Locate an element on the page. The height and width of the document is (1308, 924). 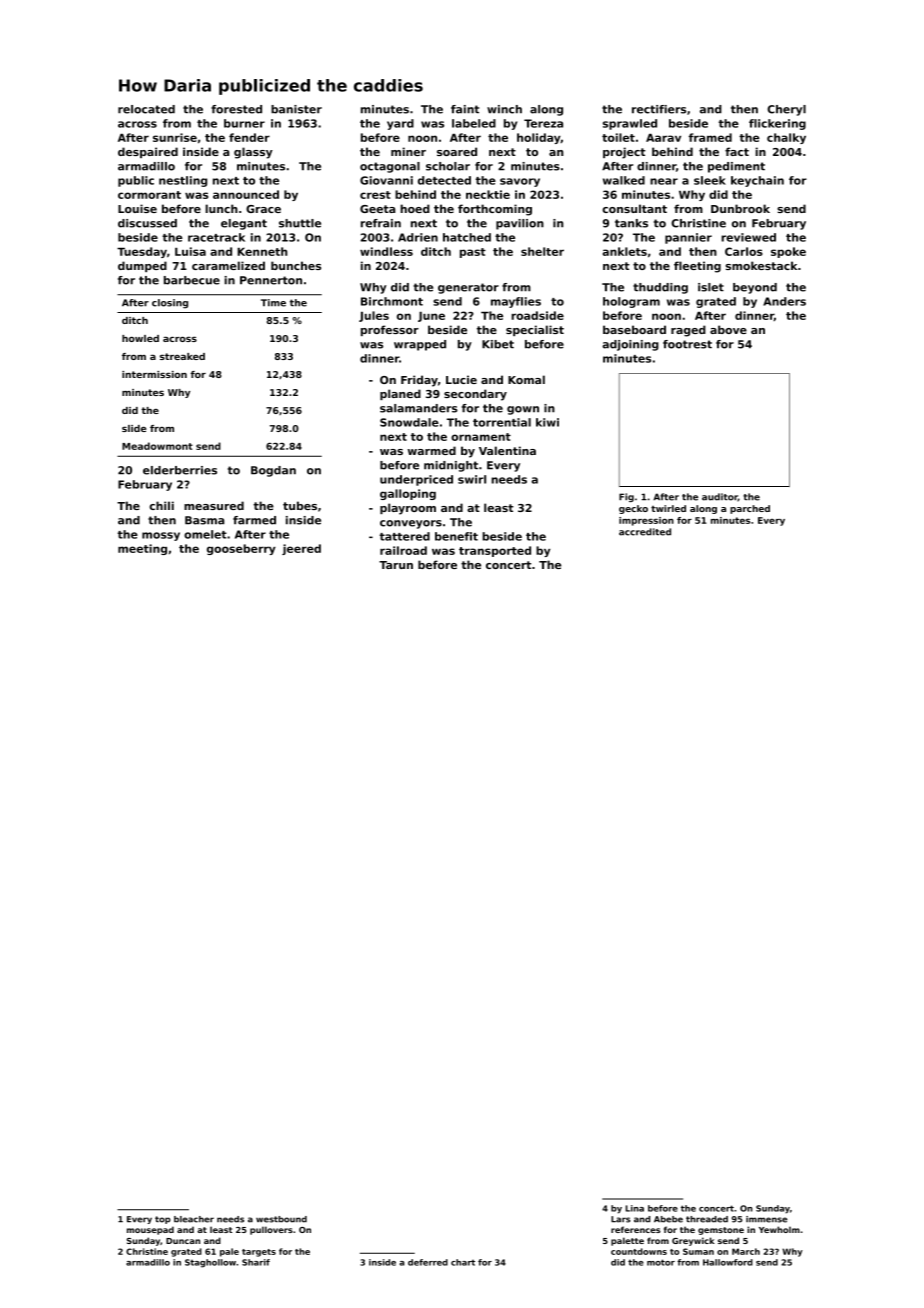
westbound is located at coordinates (281, 1219).
